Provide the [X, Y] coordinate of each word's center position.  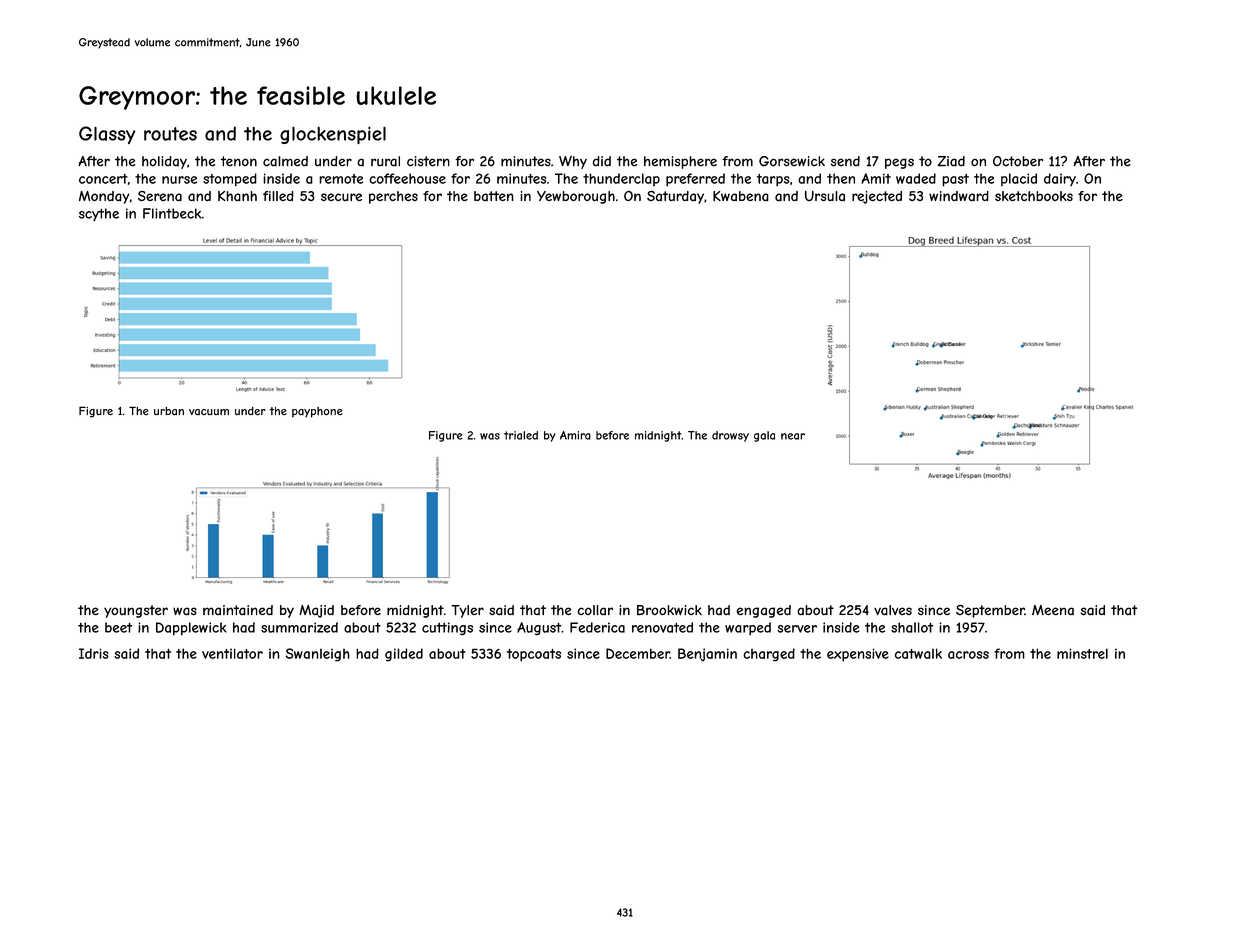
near [793, 436]
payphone [317, 412]
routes [170, 134]
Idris [94, 653]
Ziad [951, 161]
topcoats [534, 655]
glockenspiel [333, 135]
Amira [575, 435]
